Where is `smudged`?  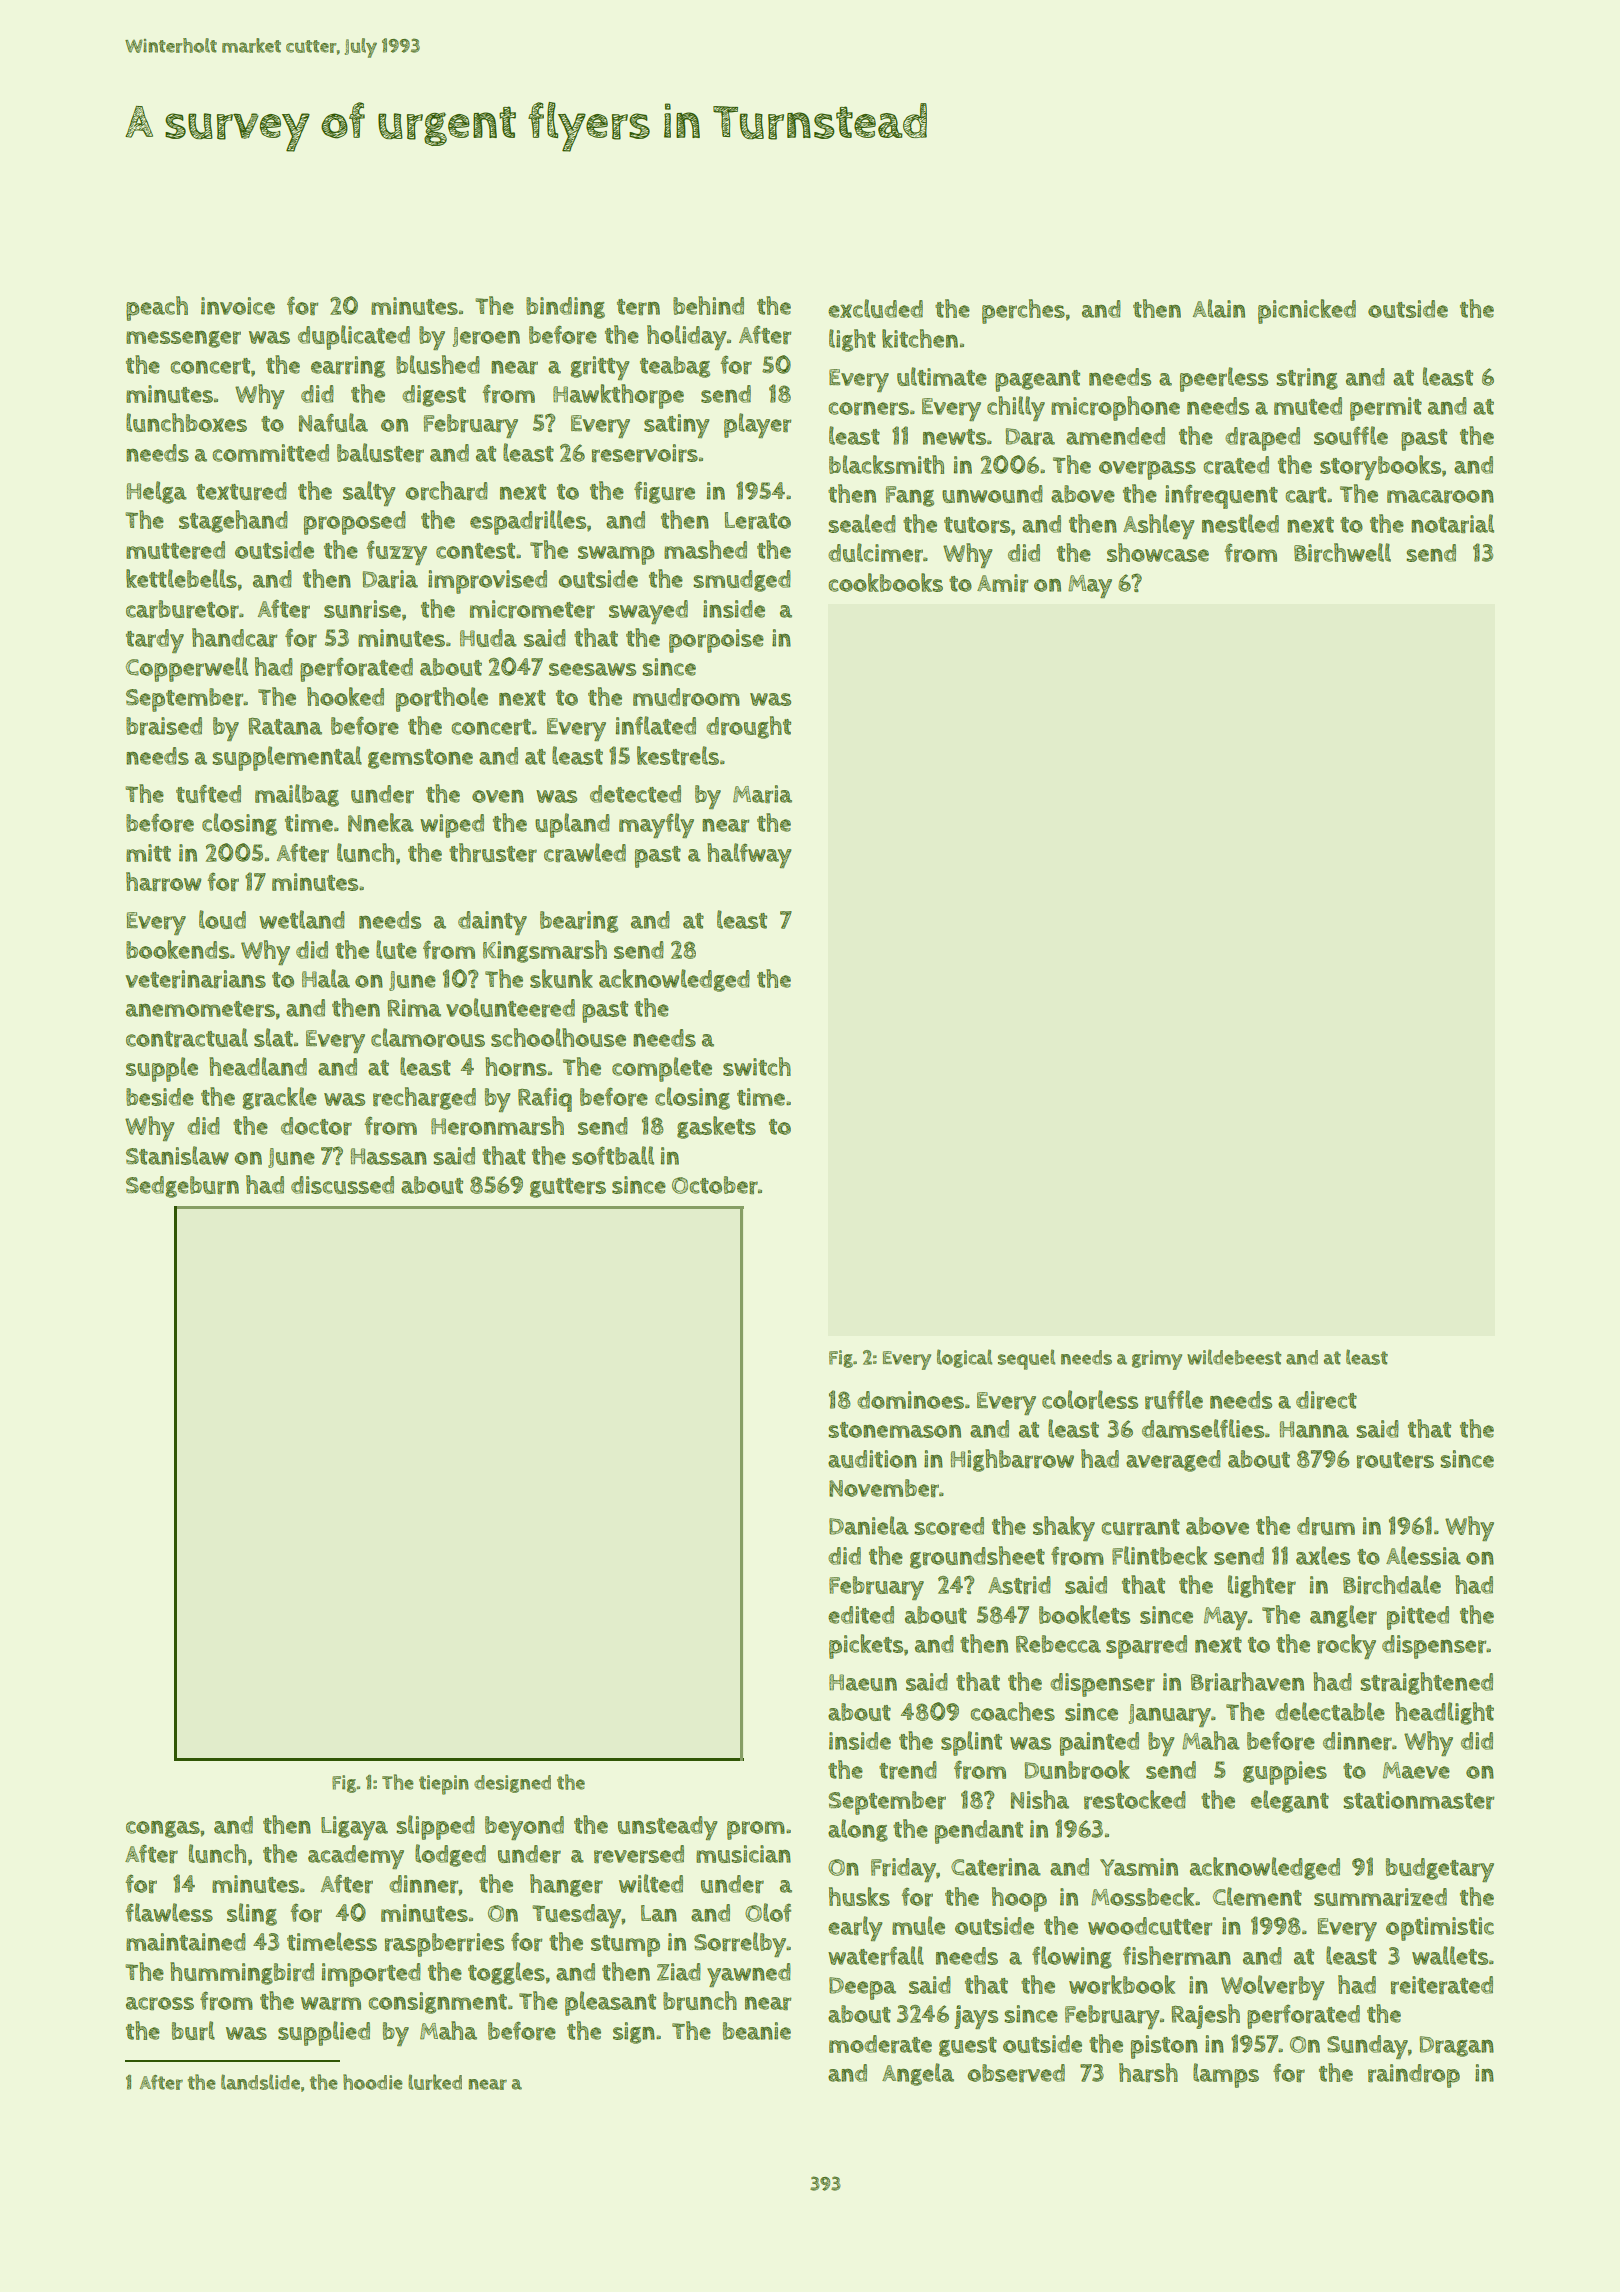
smudged is located at coordinates (742, 581).
